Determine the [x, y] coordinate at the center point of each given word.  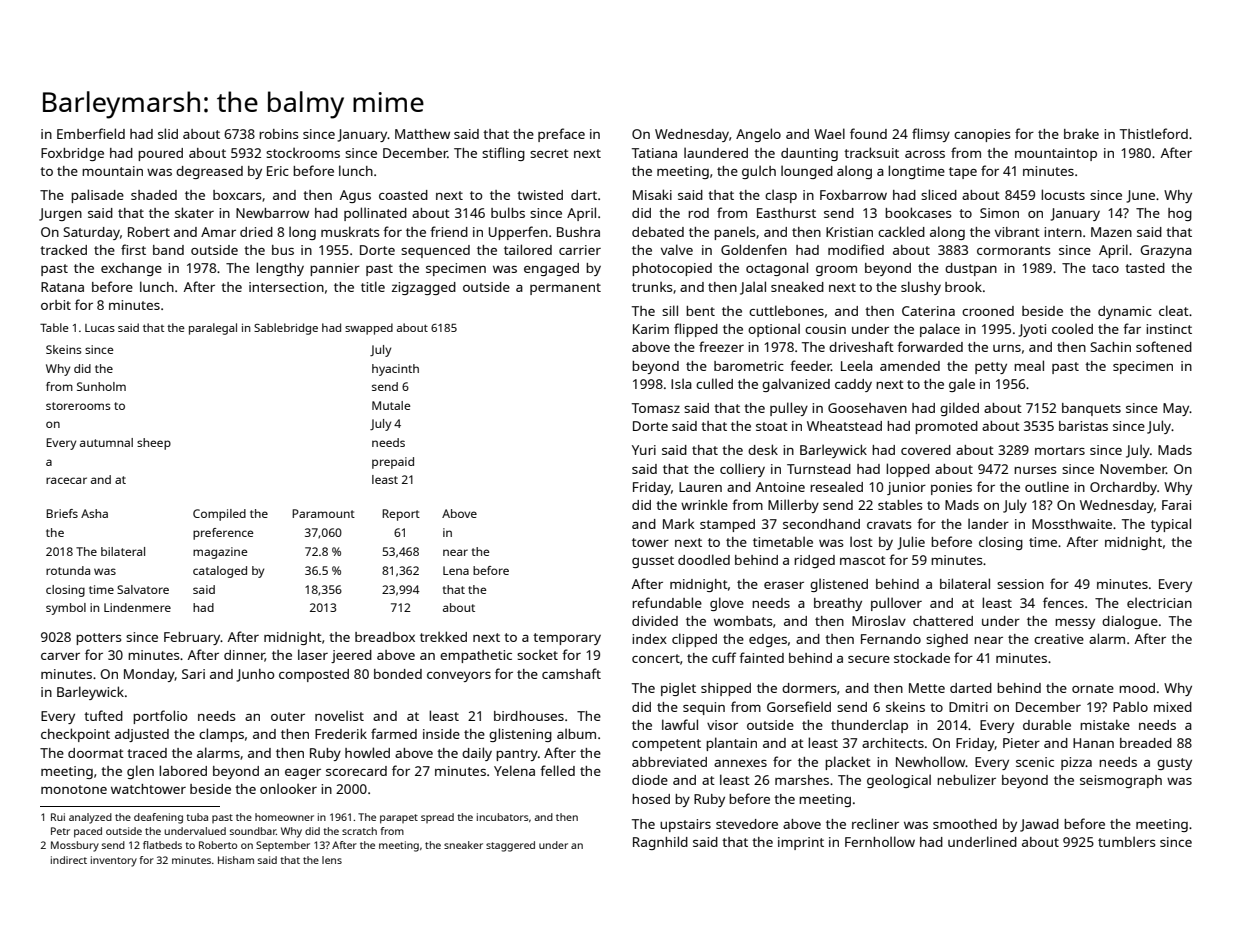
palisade [97, 196]
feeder [810, 365]
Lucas [100, 328]
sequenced [435, 251]
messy [1075, 624]
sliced [939, 194]
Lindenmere [137, 607]
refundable [667, 602]
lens [332, 860]
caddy [853, 385]
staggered [510, 846]
